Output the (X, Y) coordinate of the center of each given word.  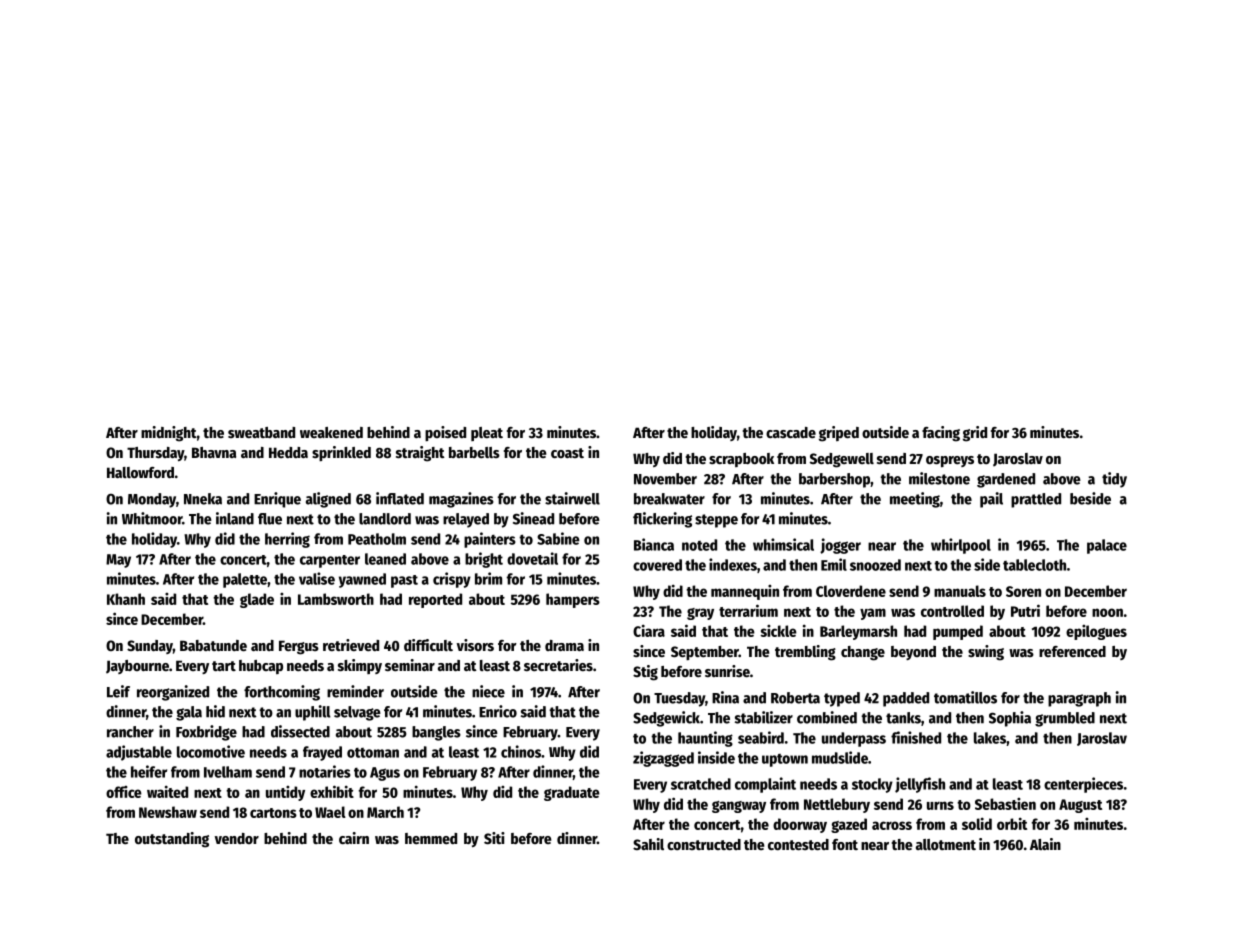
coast (567, 453)
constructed (704, 844)
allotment (946, 844)
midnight (169, 434)
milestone (939, 478)
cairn (354, 838)
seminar (410, 665)
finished (916, 737)
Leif (118, 691)
